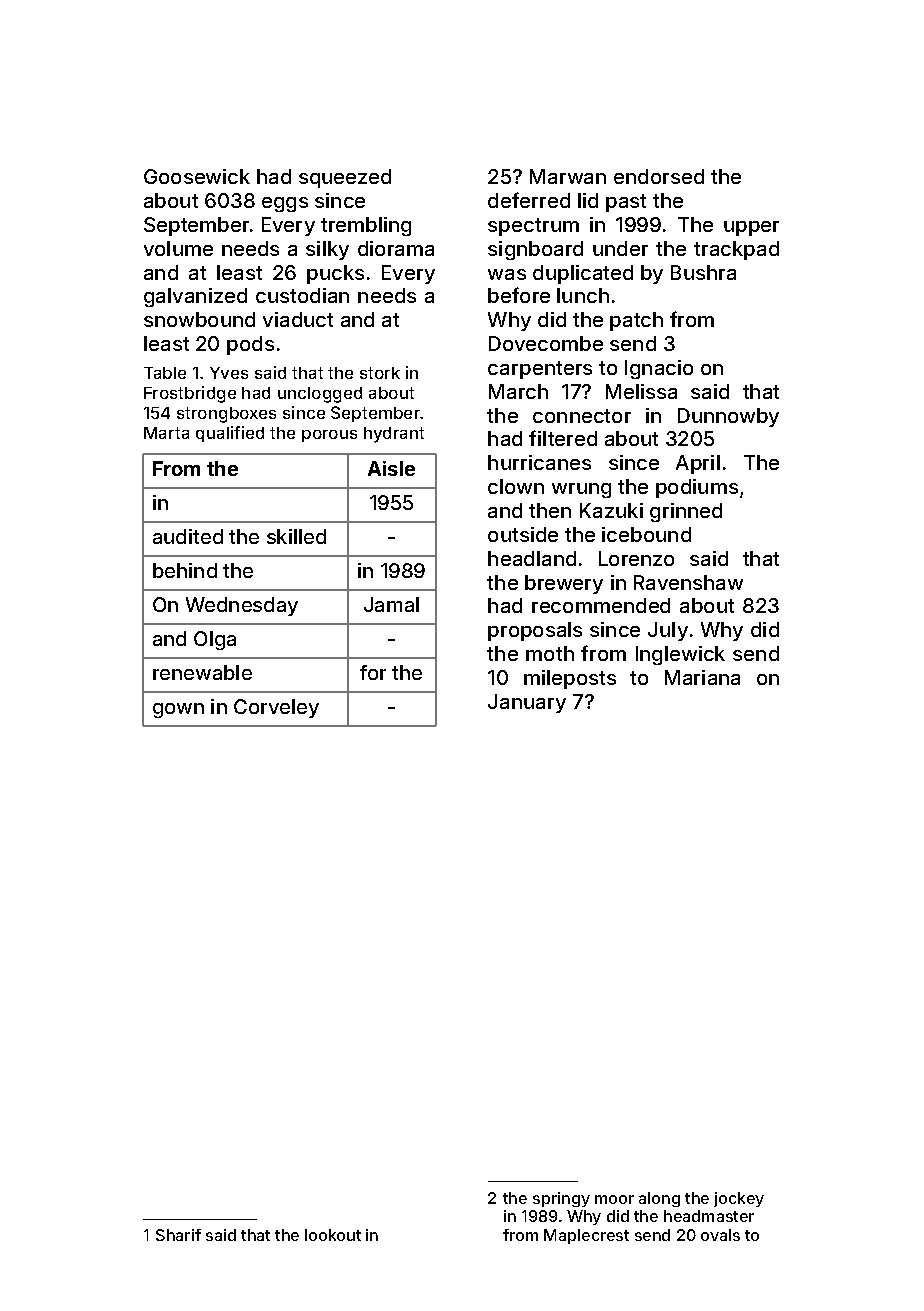 Image resolution: width=924 pixels, height=1311 pixels. Describe the element at coordinates (736, 250) in the screenshot. I see `trackpad` at that location.
